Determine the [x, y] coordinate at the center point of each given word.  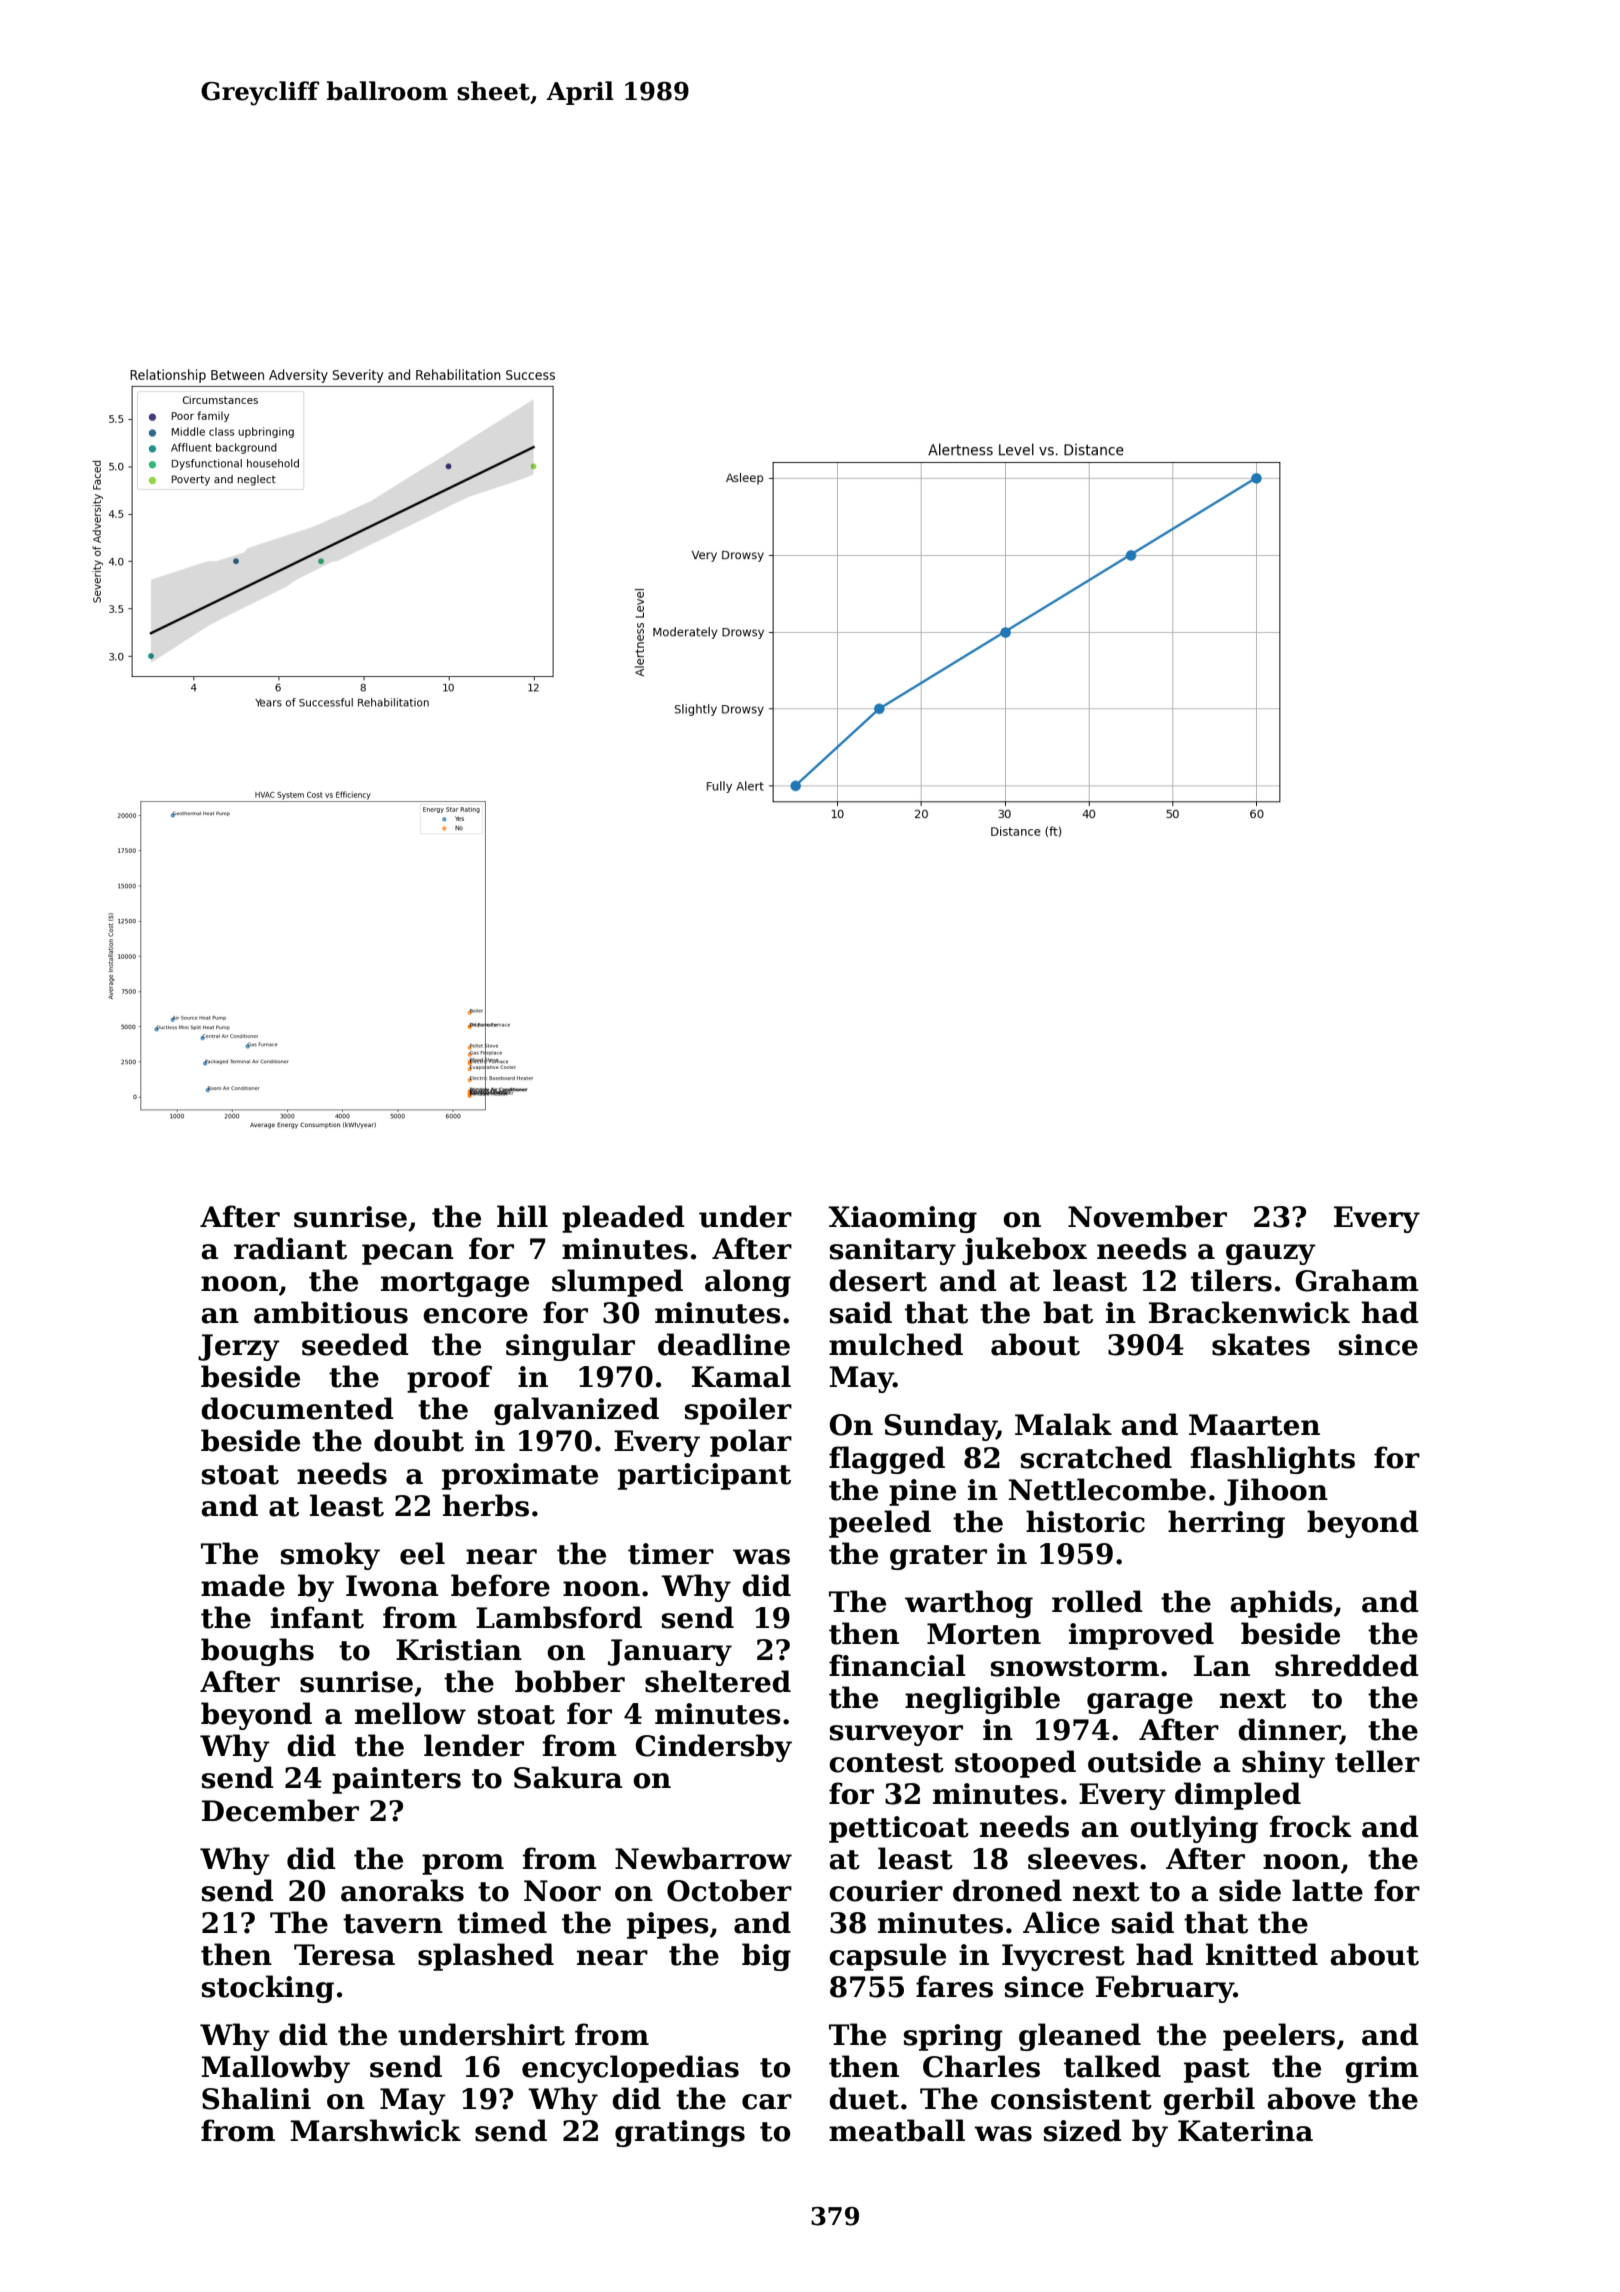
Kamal [741, 1376]
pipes [668, 1925]
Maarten [1254, 1425]
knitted [1262, 1954]
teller [1377, 1761]
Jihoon [1276, 1492]
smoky [330, 1556]
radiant [290, 1248]
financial [897, 1665]
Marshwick [375, 2130]
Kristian [459, 1650]
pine [922, 1492]
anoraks [402, 1890]
